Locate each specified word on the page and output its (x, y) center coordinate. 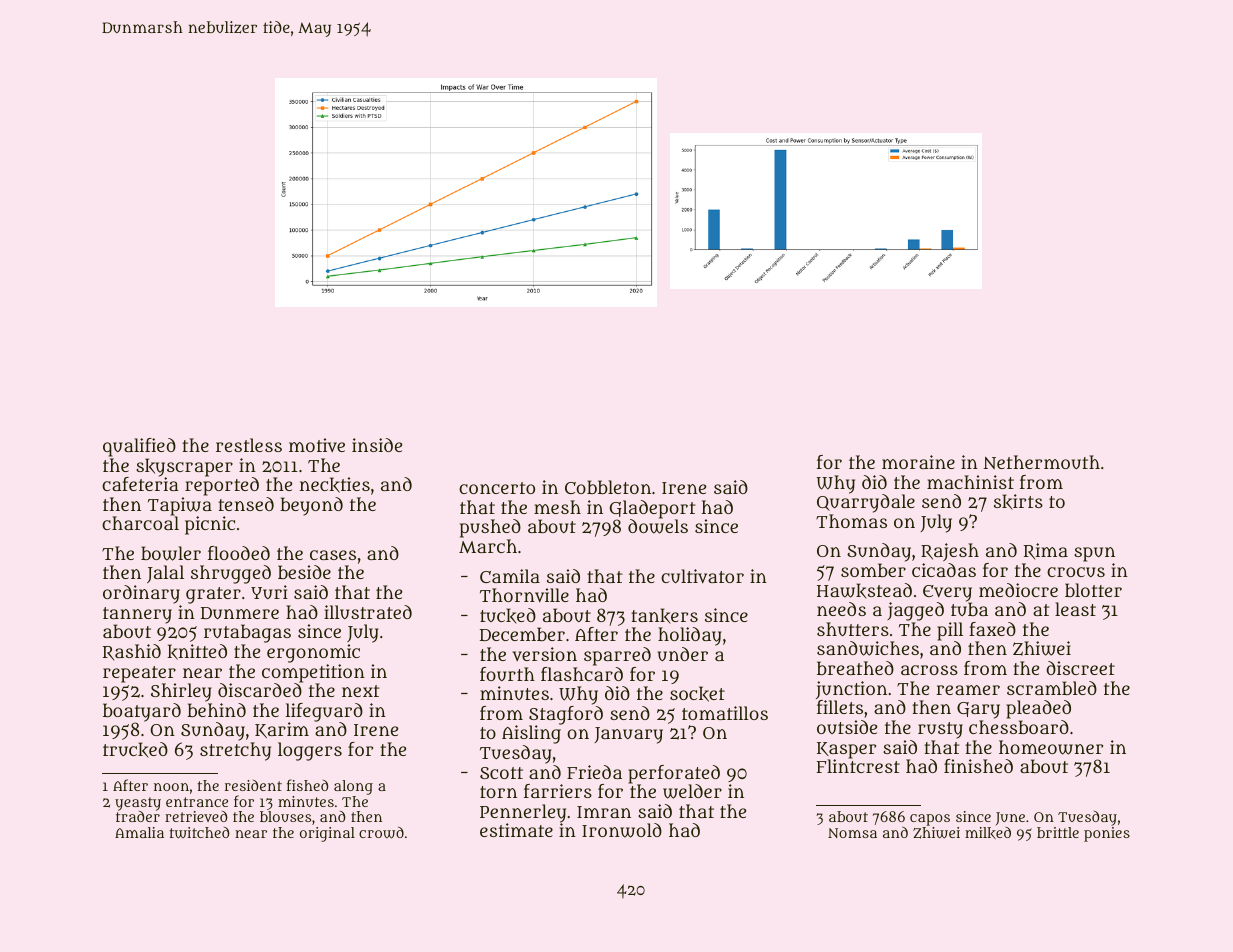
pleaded (1038, 709)
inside (377, 445)
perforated (674, 774)
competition (313, 673)
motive (317, 445)
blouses (285, 816)
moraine (918, 462)
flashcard (582, 674)
